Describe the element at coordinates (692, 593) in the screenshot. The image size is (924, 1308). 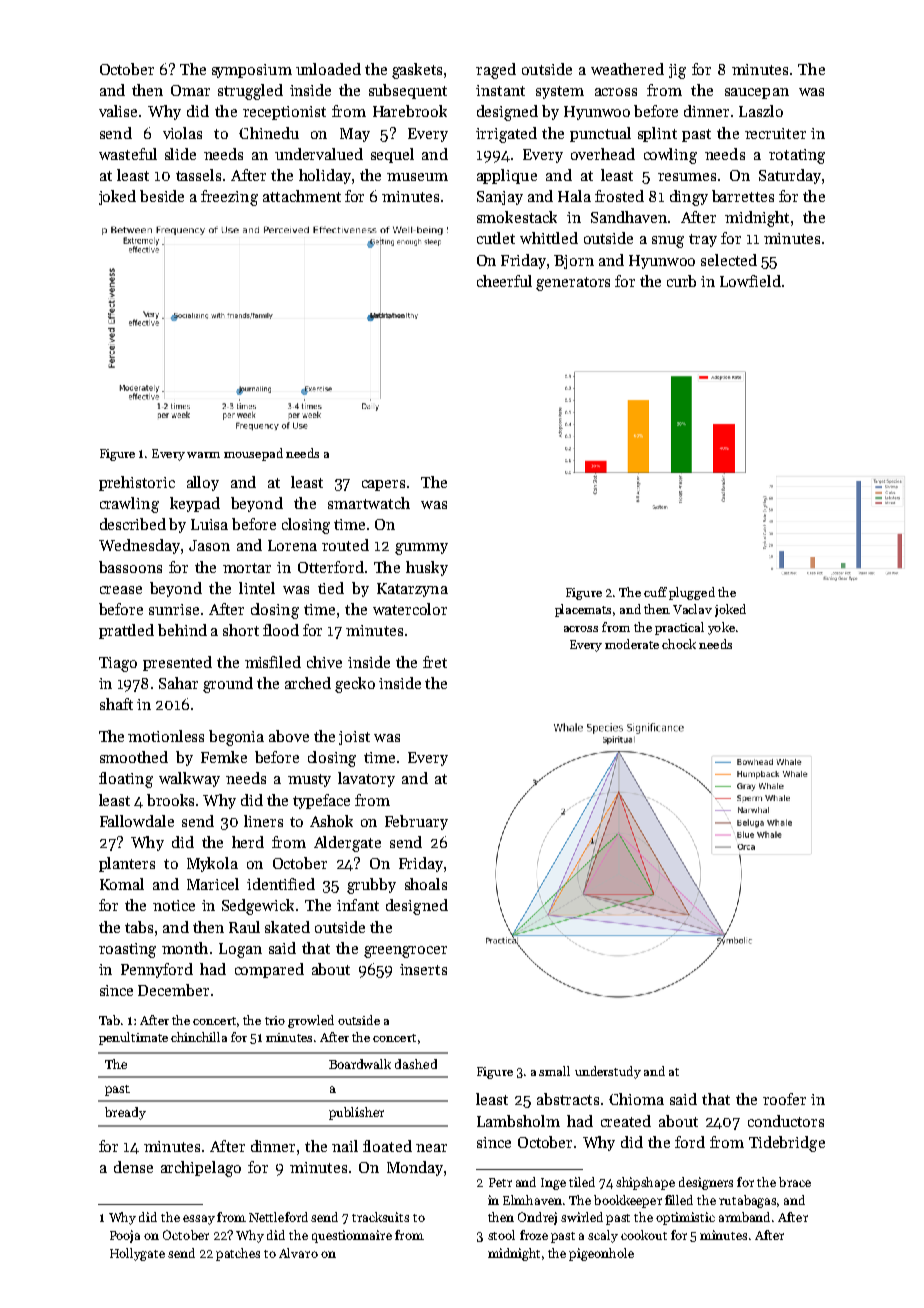
I see `plugged` at that location.
